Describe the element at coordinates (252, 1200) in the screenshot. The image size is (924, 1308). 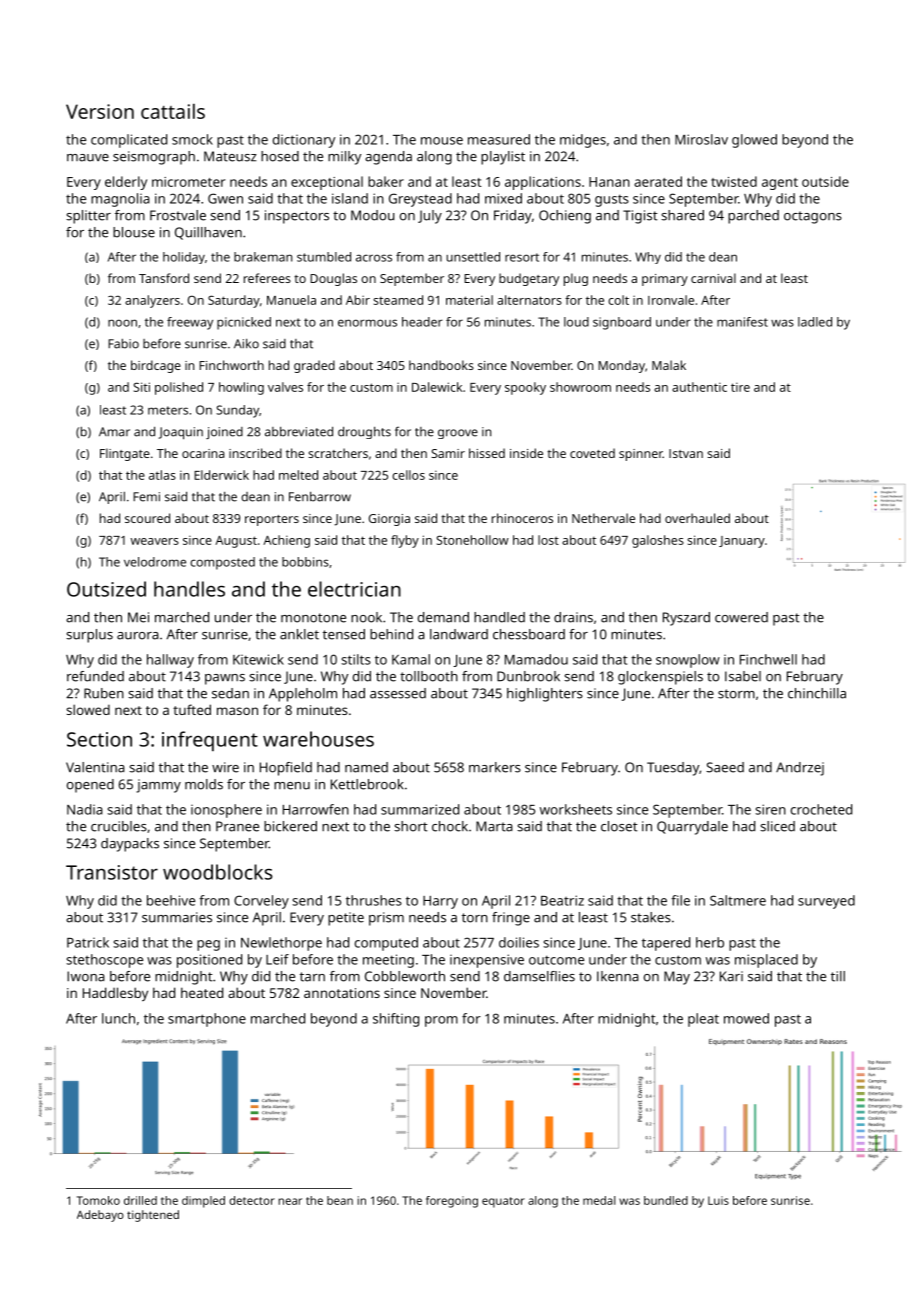
I see `detector` at that location.
